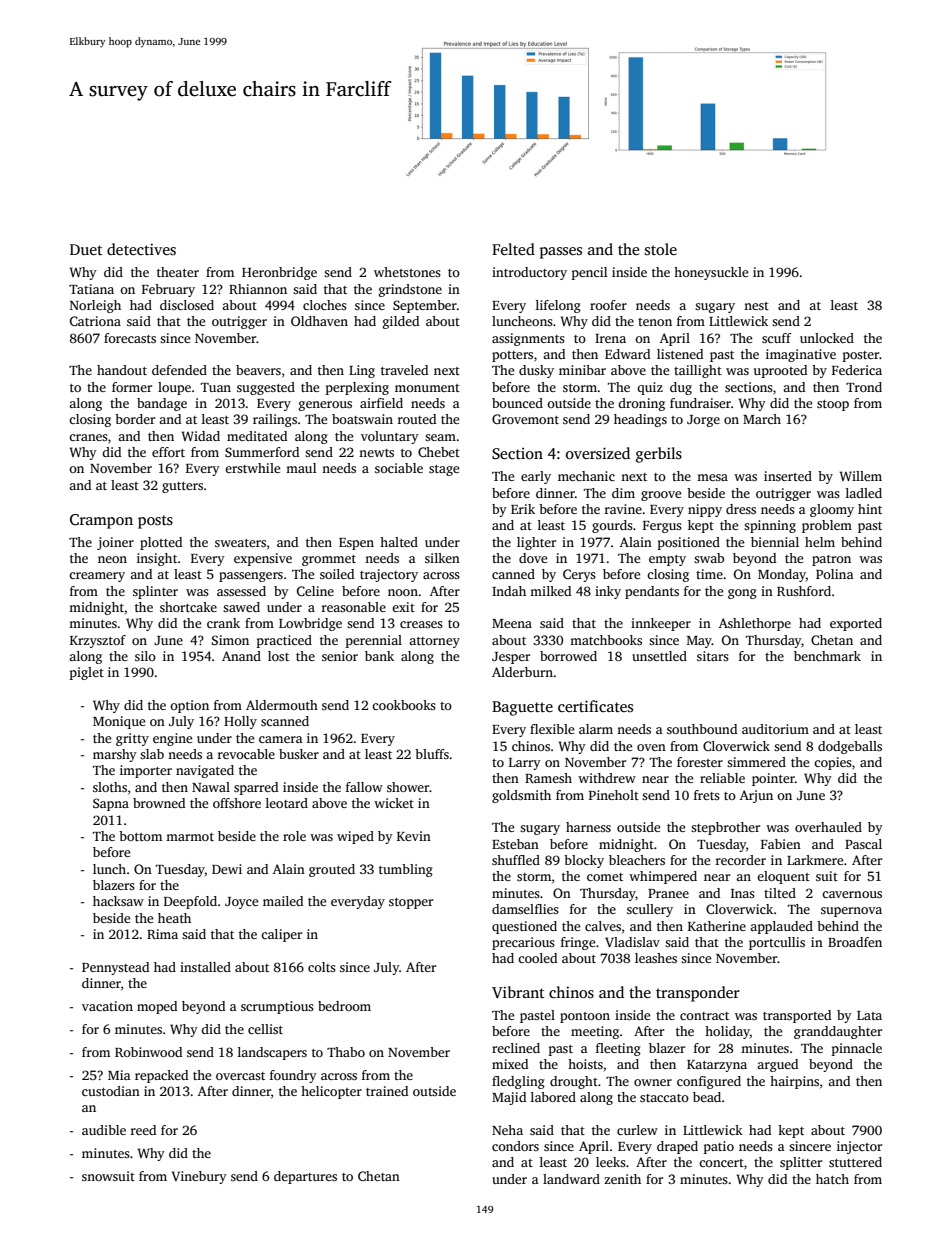 The width and height of the document is (952, 1233). What do you see at coordinates (188, 607) in the document?
I see `shortcake` at bounding box center [188, 607].
